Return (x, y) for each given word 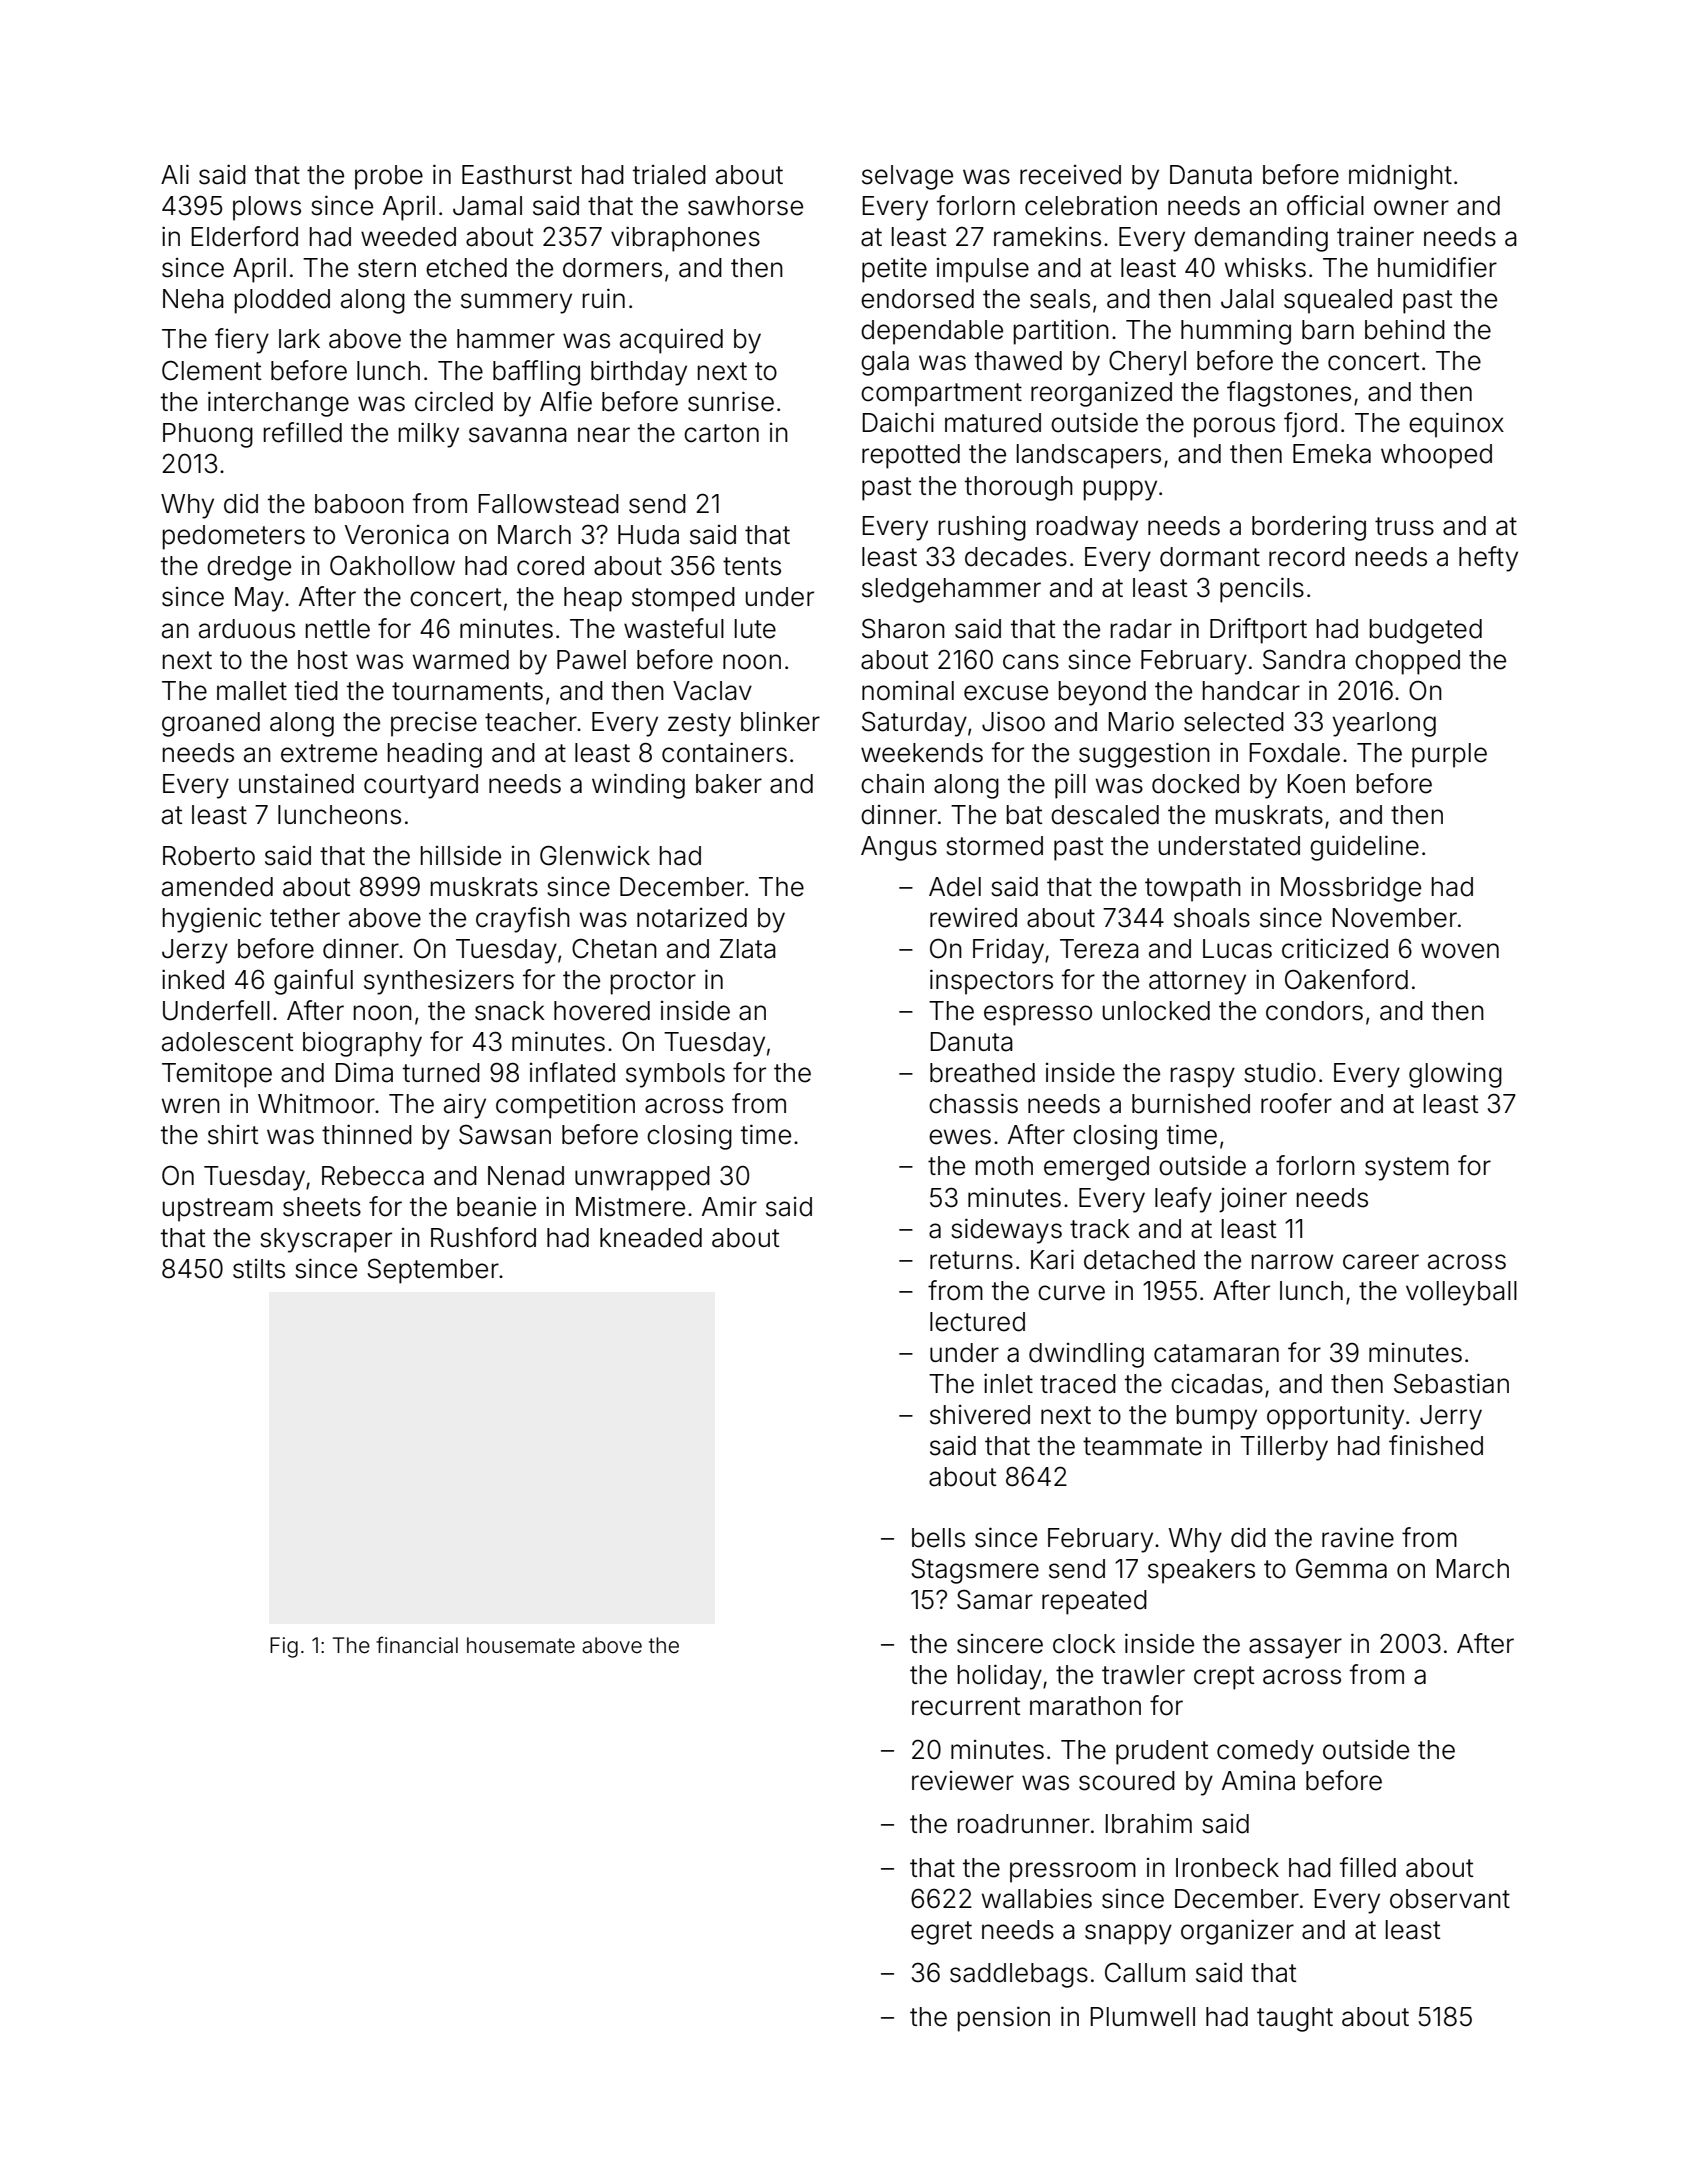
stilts (259, 1269)
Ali (175, 174)
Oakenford (1346, 979)
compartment (941, 395)
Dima (364, 1073)
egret (941, 1933)
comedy (1265, 1752)
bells (938, 1538)
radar (1141, 629)
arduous (247, 629)
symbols (675, 1075)
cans (1031, 662)
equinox (1456, 425)
